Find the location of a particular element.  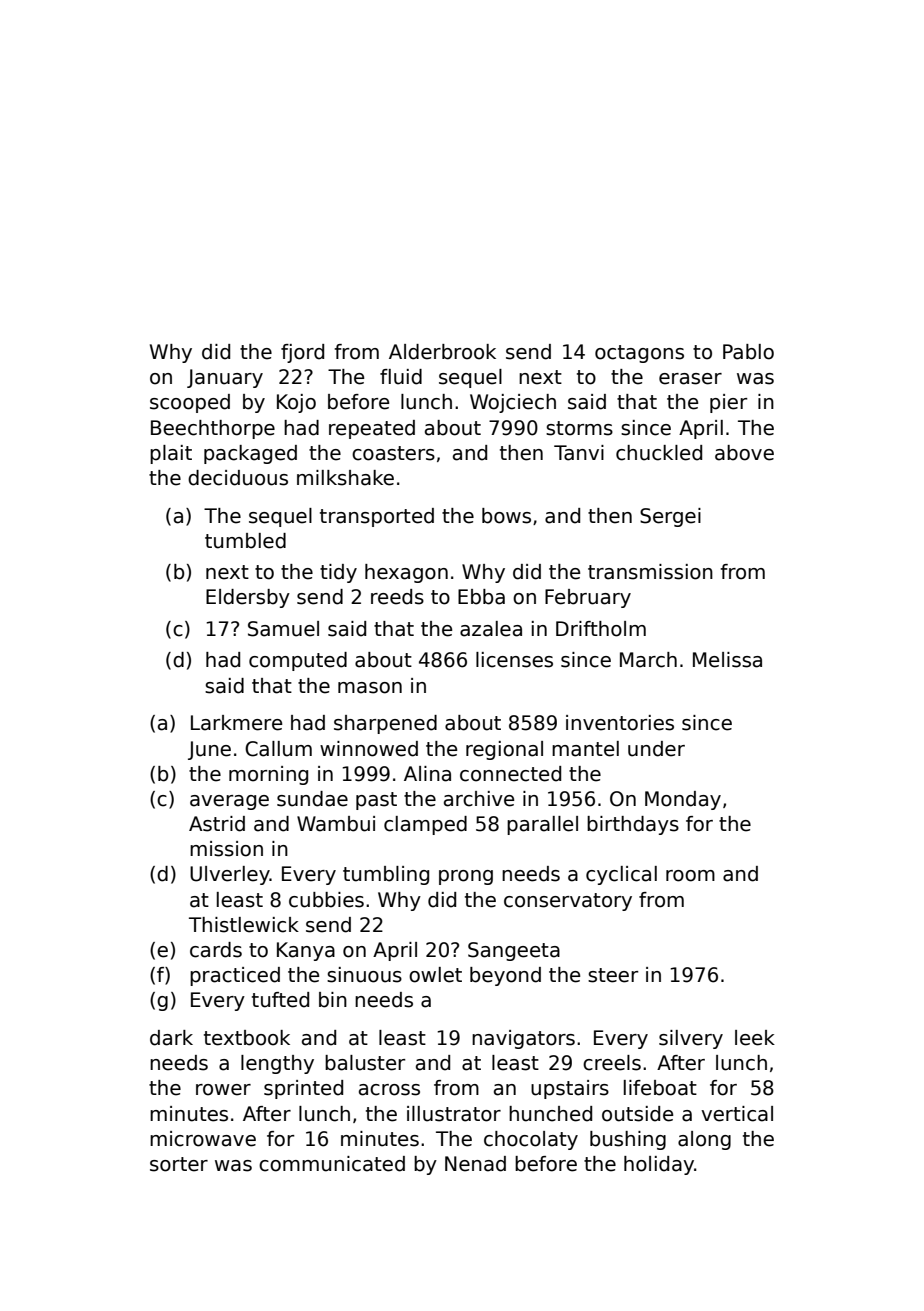

February is located at coordinates (588, 598).
